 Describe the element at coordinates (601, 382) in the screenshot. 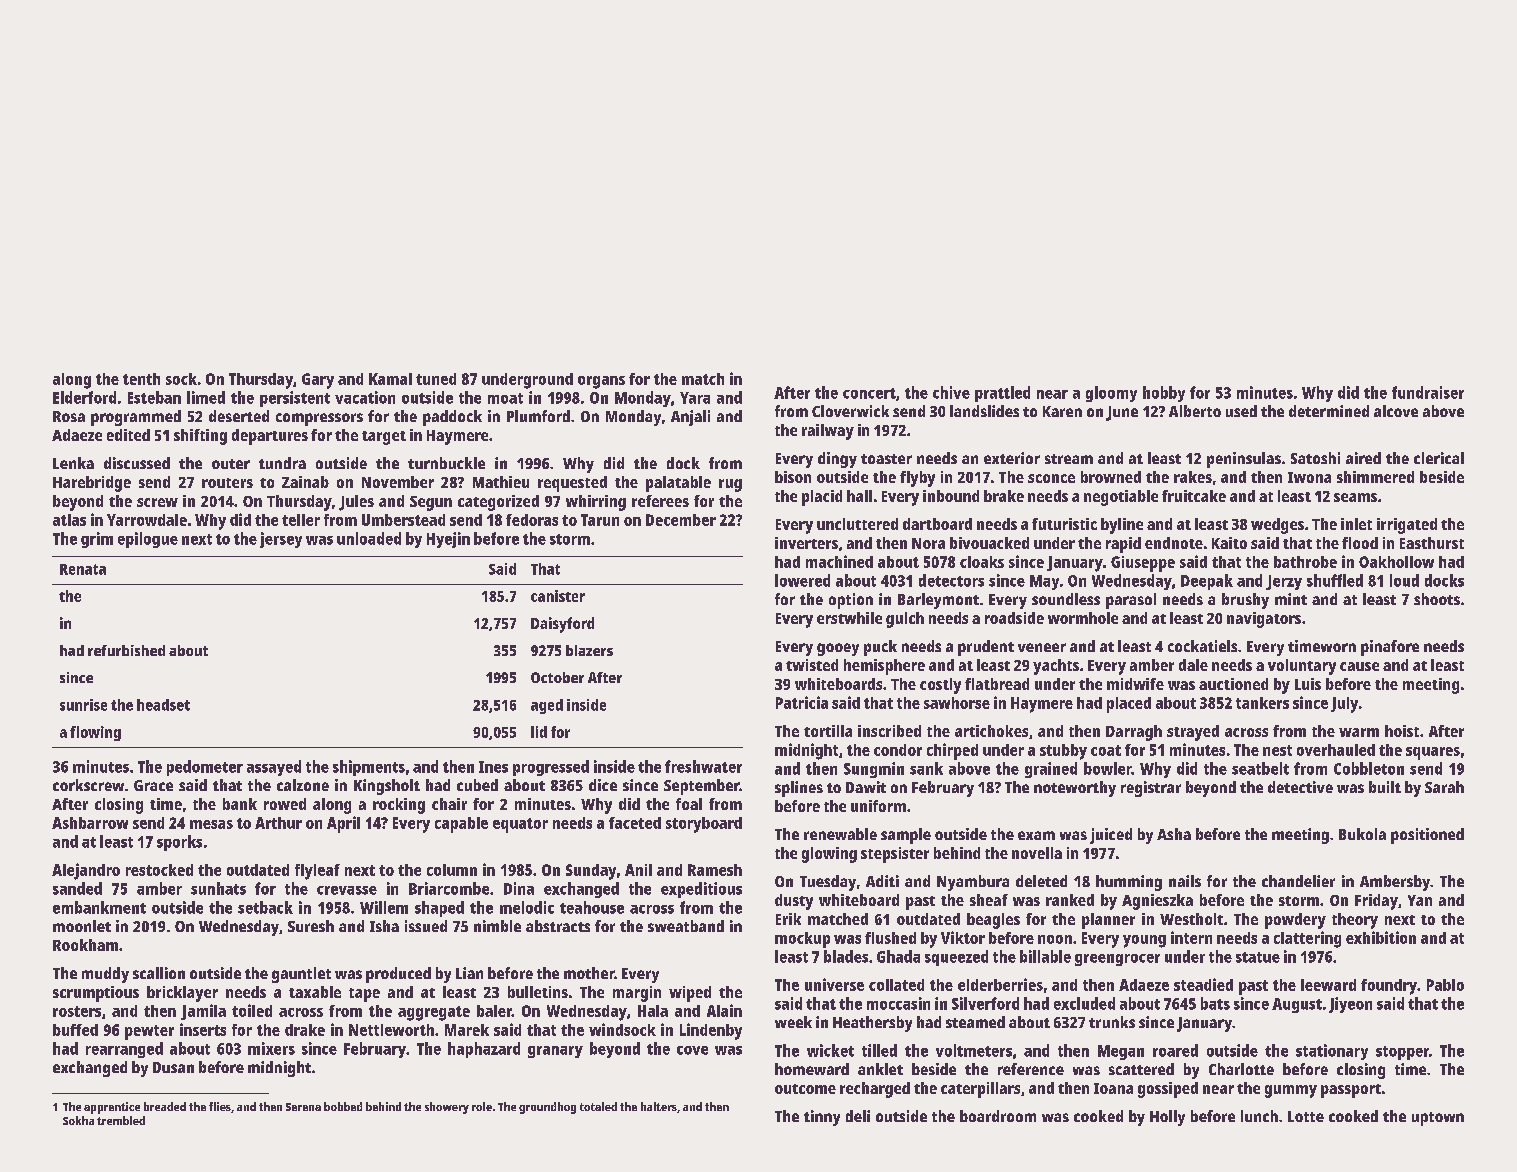

I see `organs` at that location.
